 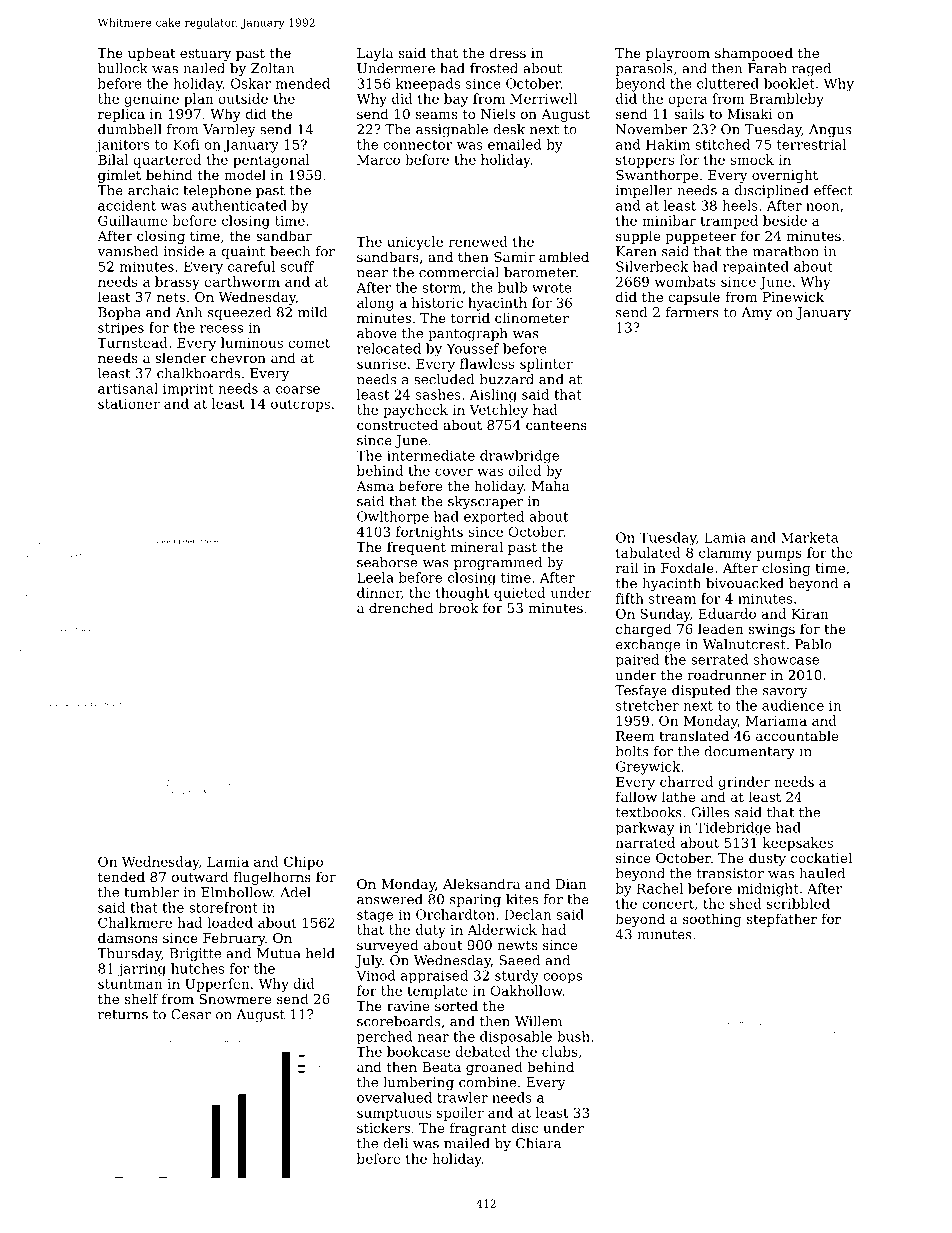 What do you see at coordinates (395, 1143) in the screenshot?
I see `deli` at bounding box center [395, 1143].
